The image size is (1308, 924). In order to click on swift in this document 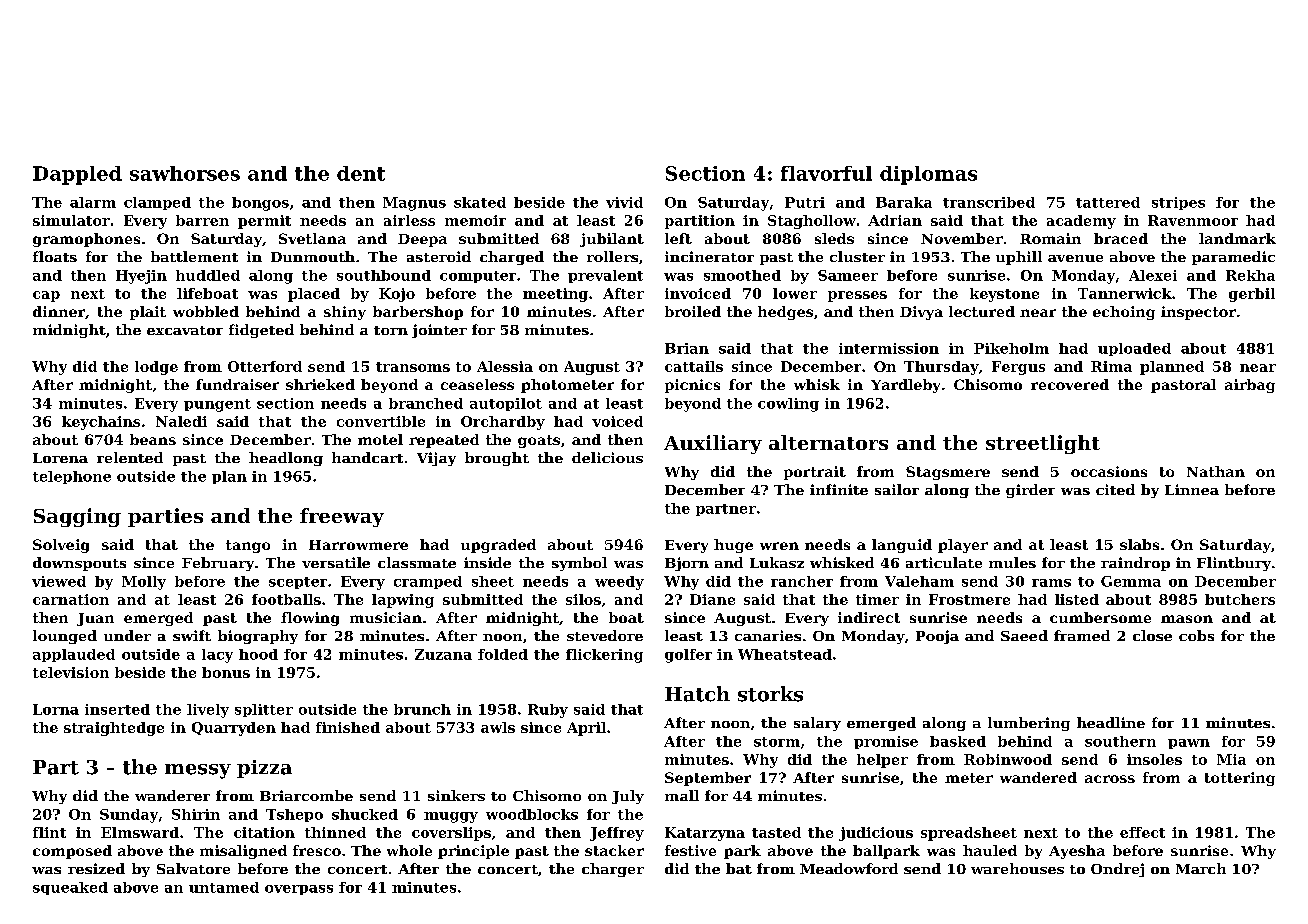, I will do `click(192, 635)`.
